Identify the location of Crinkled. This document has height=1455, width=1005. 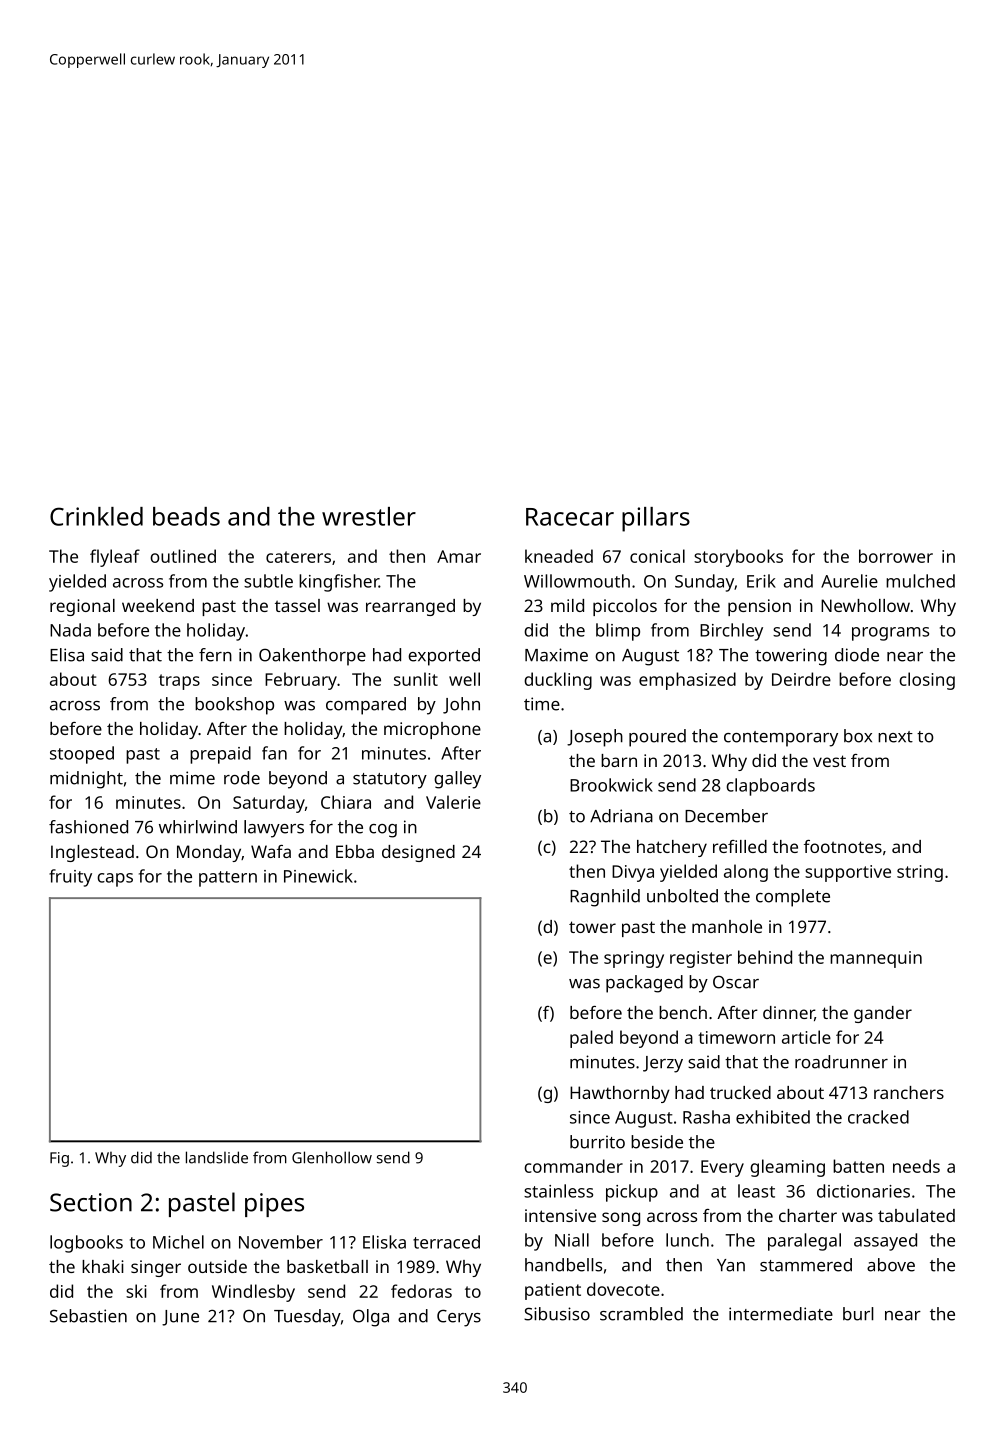
(96, 516).
